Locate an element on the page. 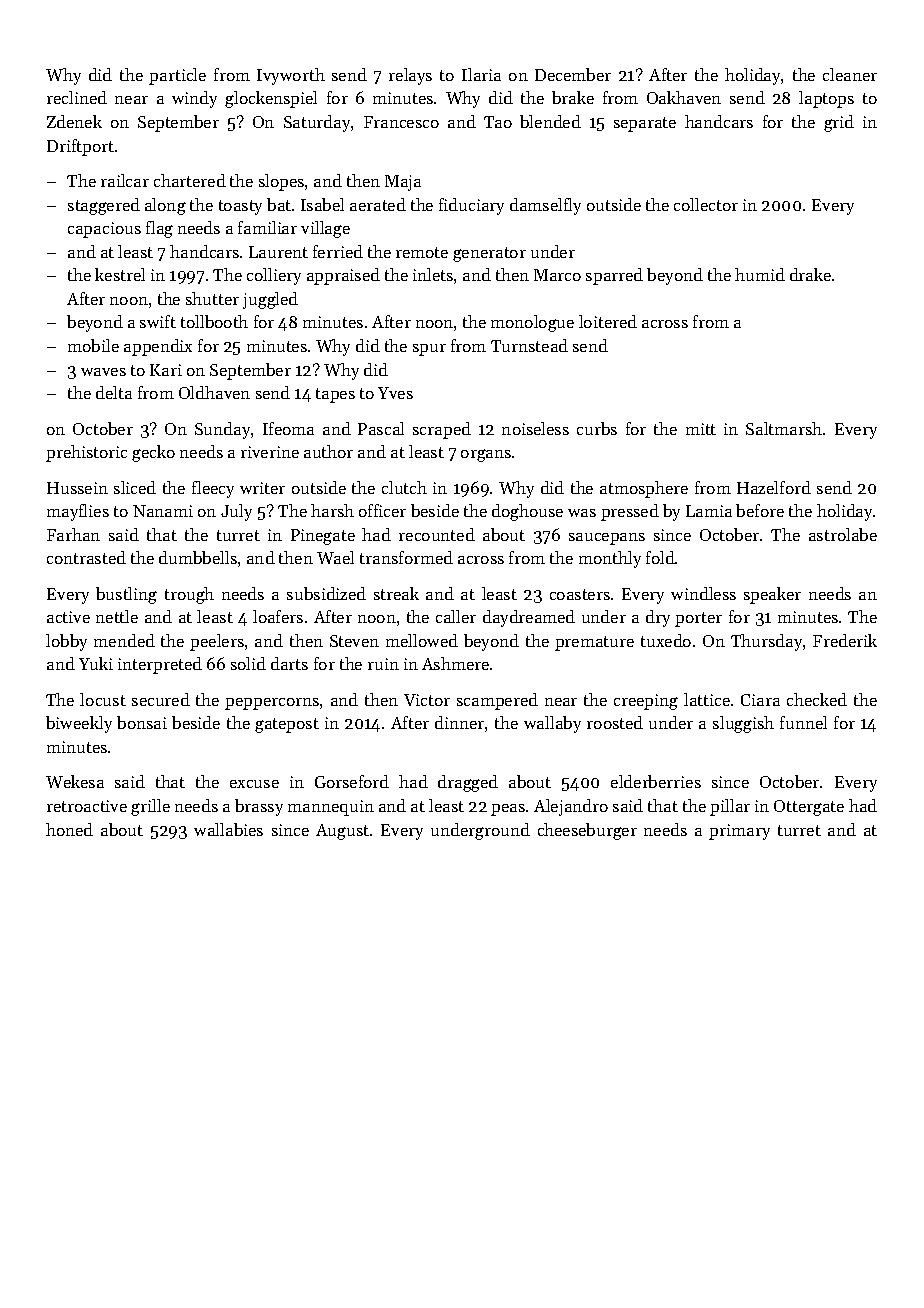 This document has width=924, height=1308. scraped is located at coordinates (442, 430).
